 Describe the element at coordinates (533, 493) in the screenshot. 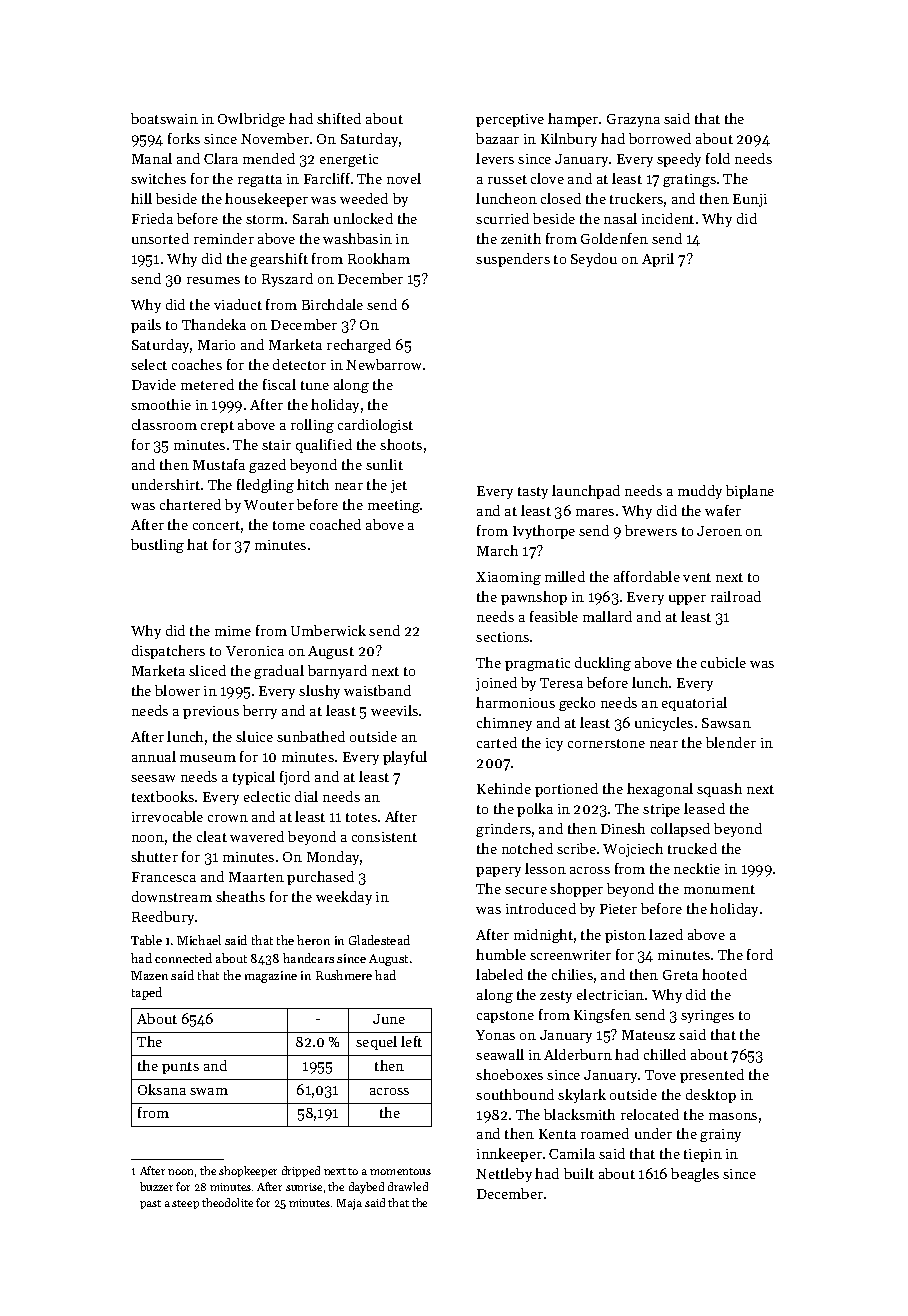

I see `tasty` at that location.
